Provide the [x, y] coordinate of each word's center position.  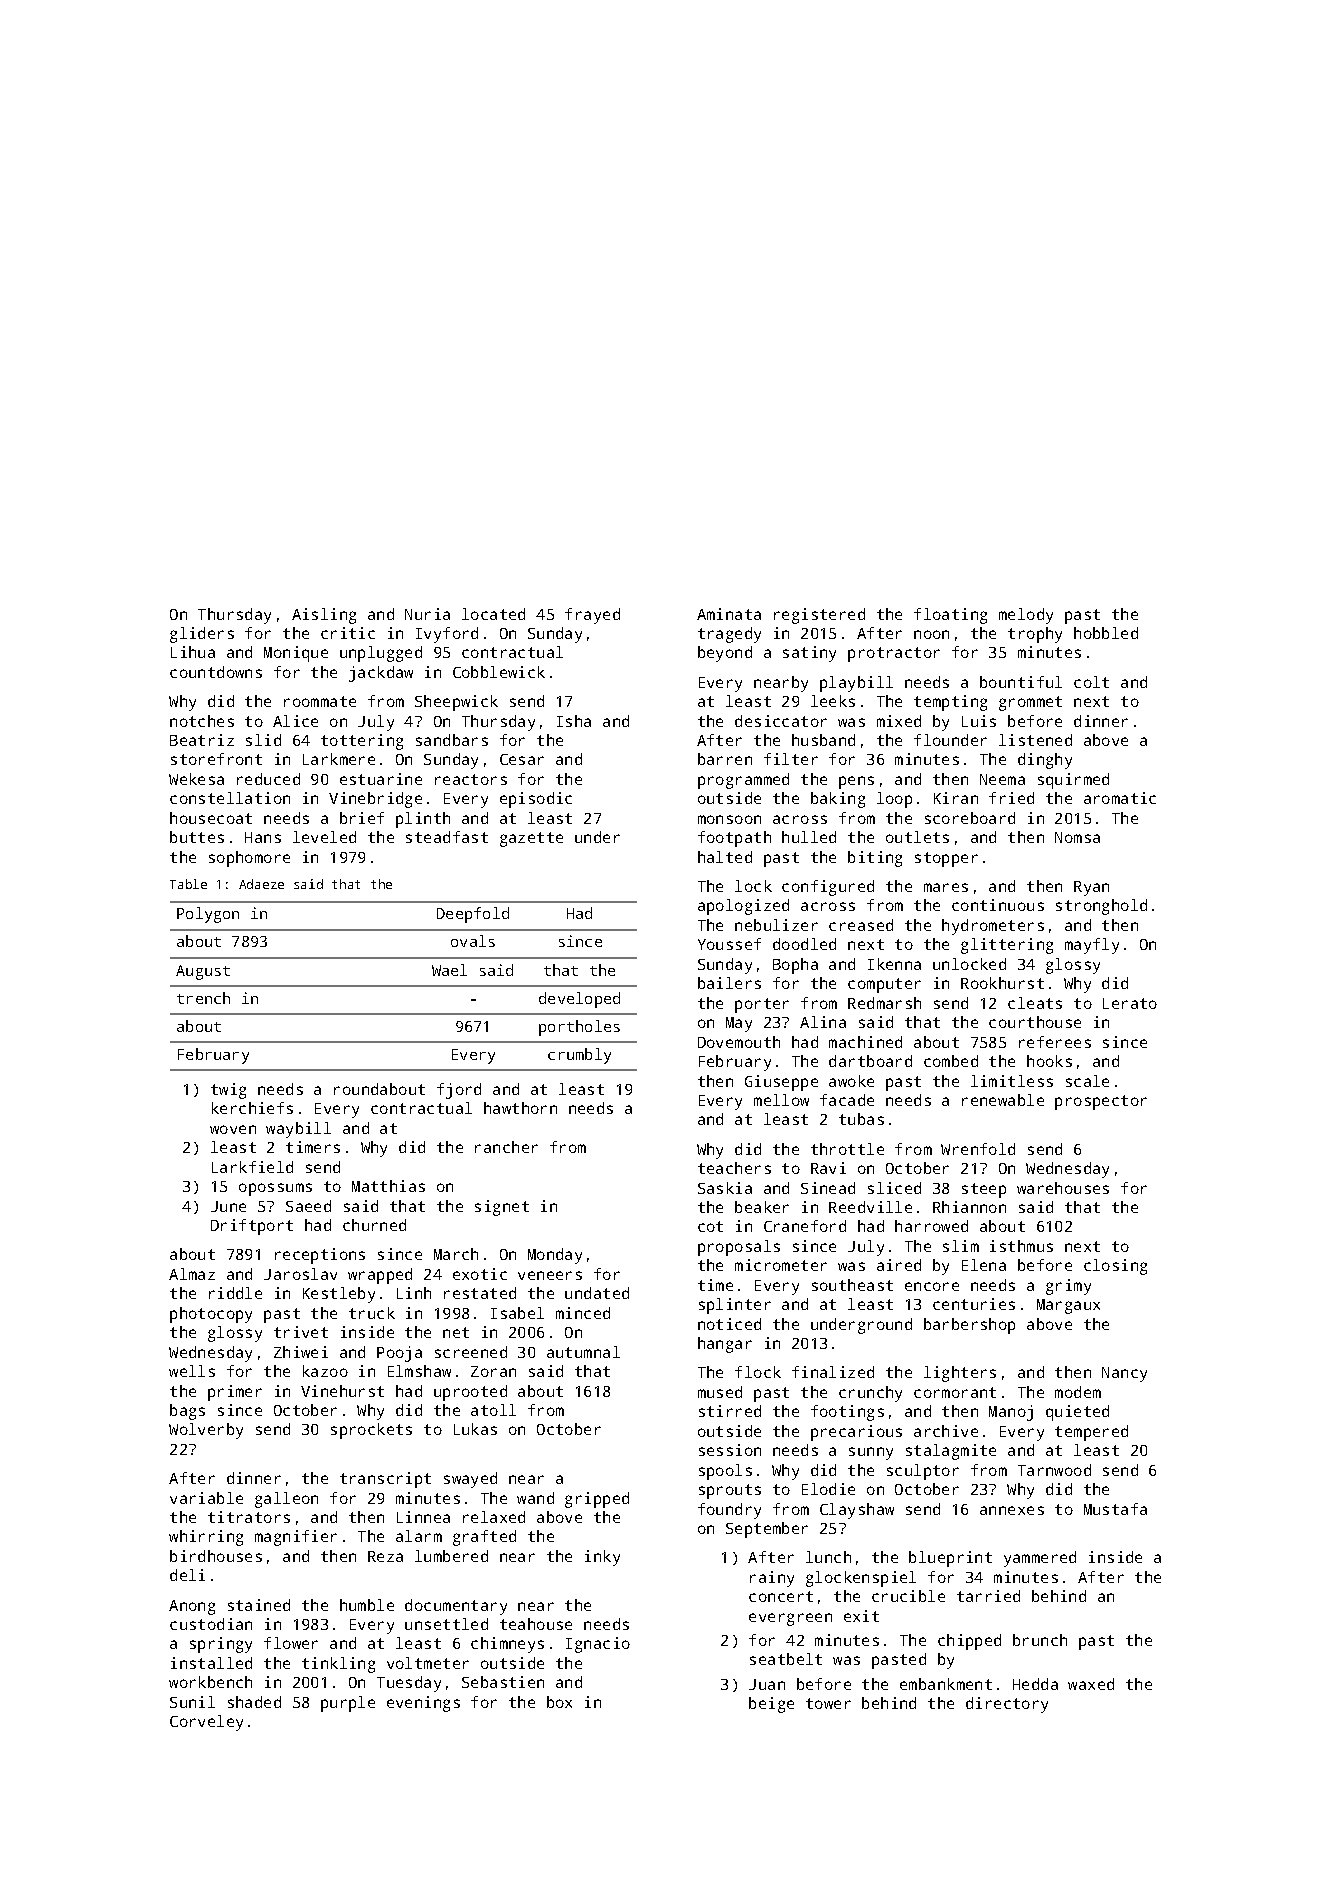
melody [1026, 616]
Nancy [1124, 1374]
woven [233, 1129]
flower [291, 1643]
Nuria [427, 614]
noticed [729, 1324]
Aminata [729, 614]
